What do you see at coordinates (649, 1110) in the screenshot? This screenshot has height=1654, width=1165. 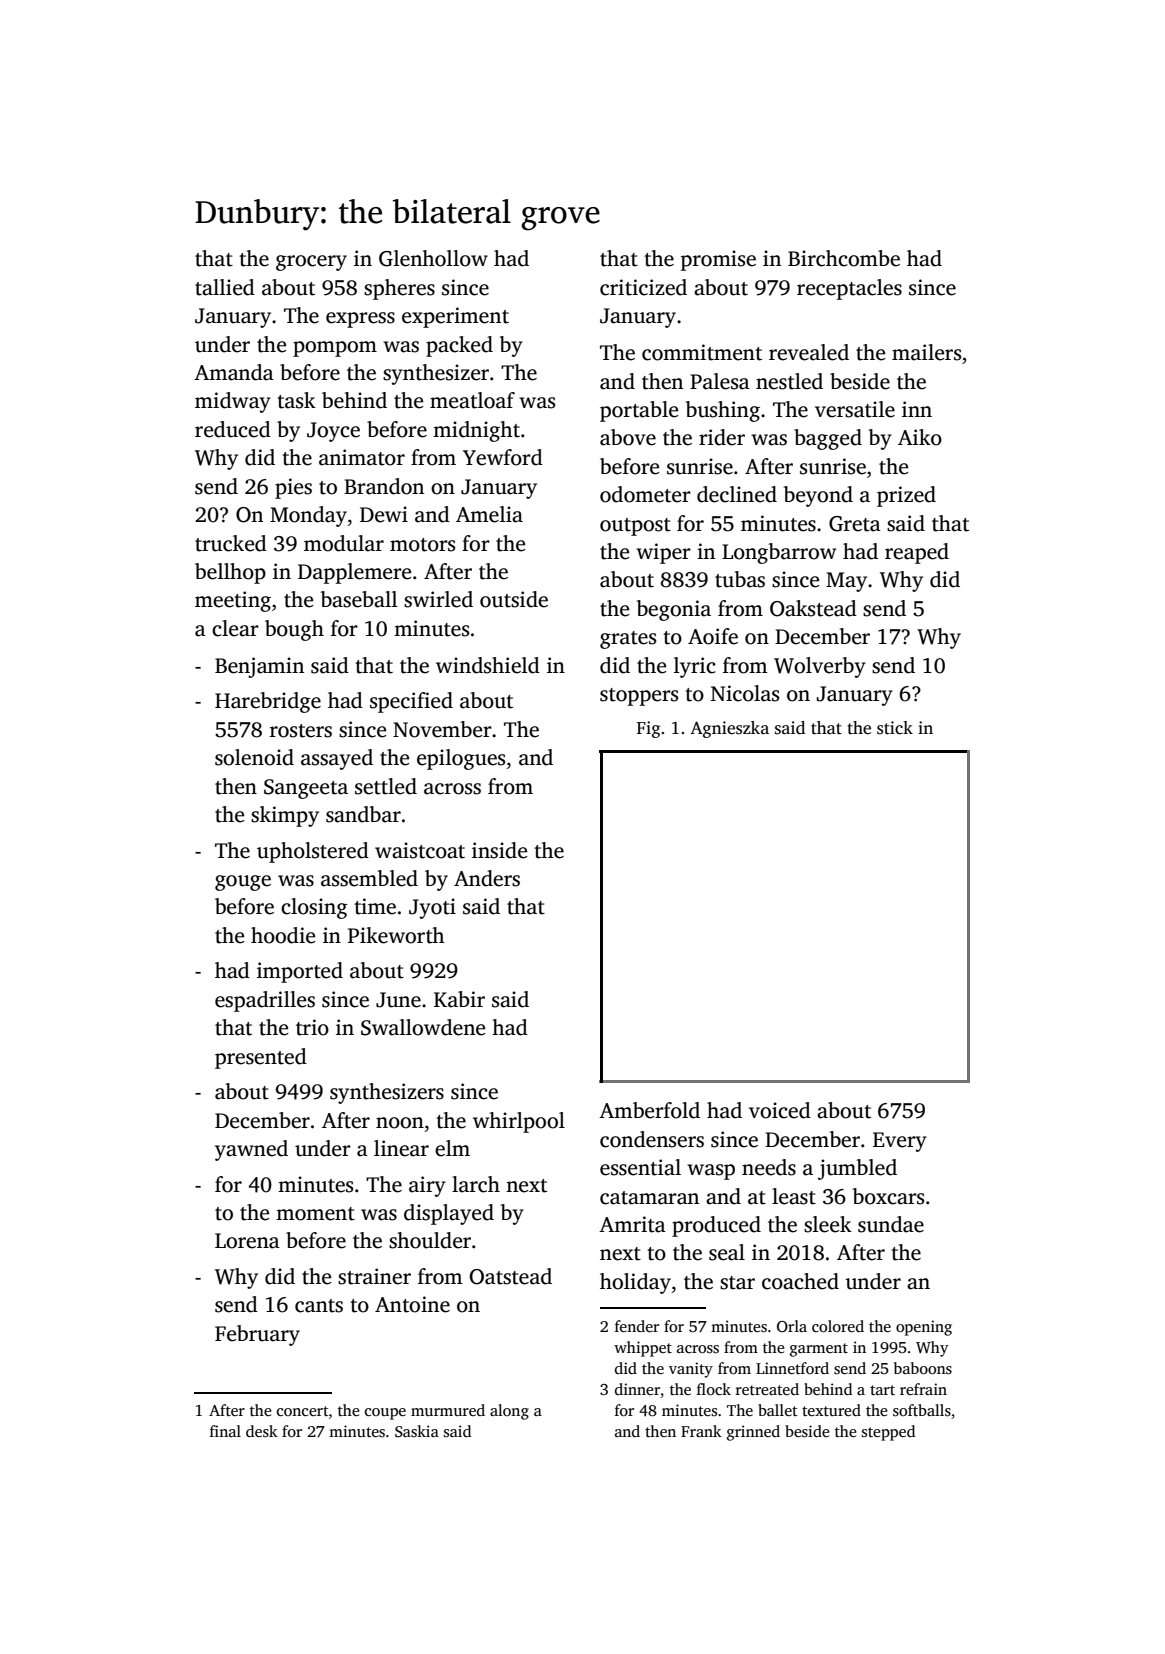 I see `Amberfold` at bounding box center [649, 1110].
